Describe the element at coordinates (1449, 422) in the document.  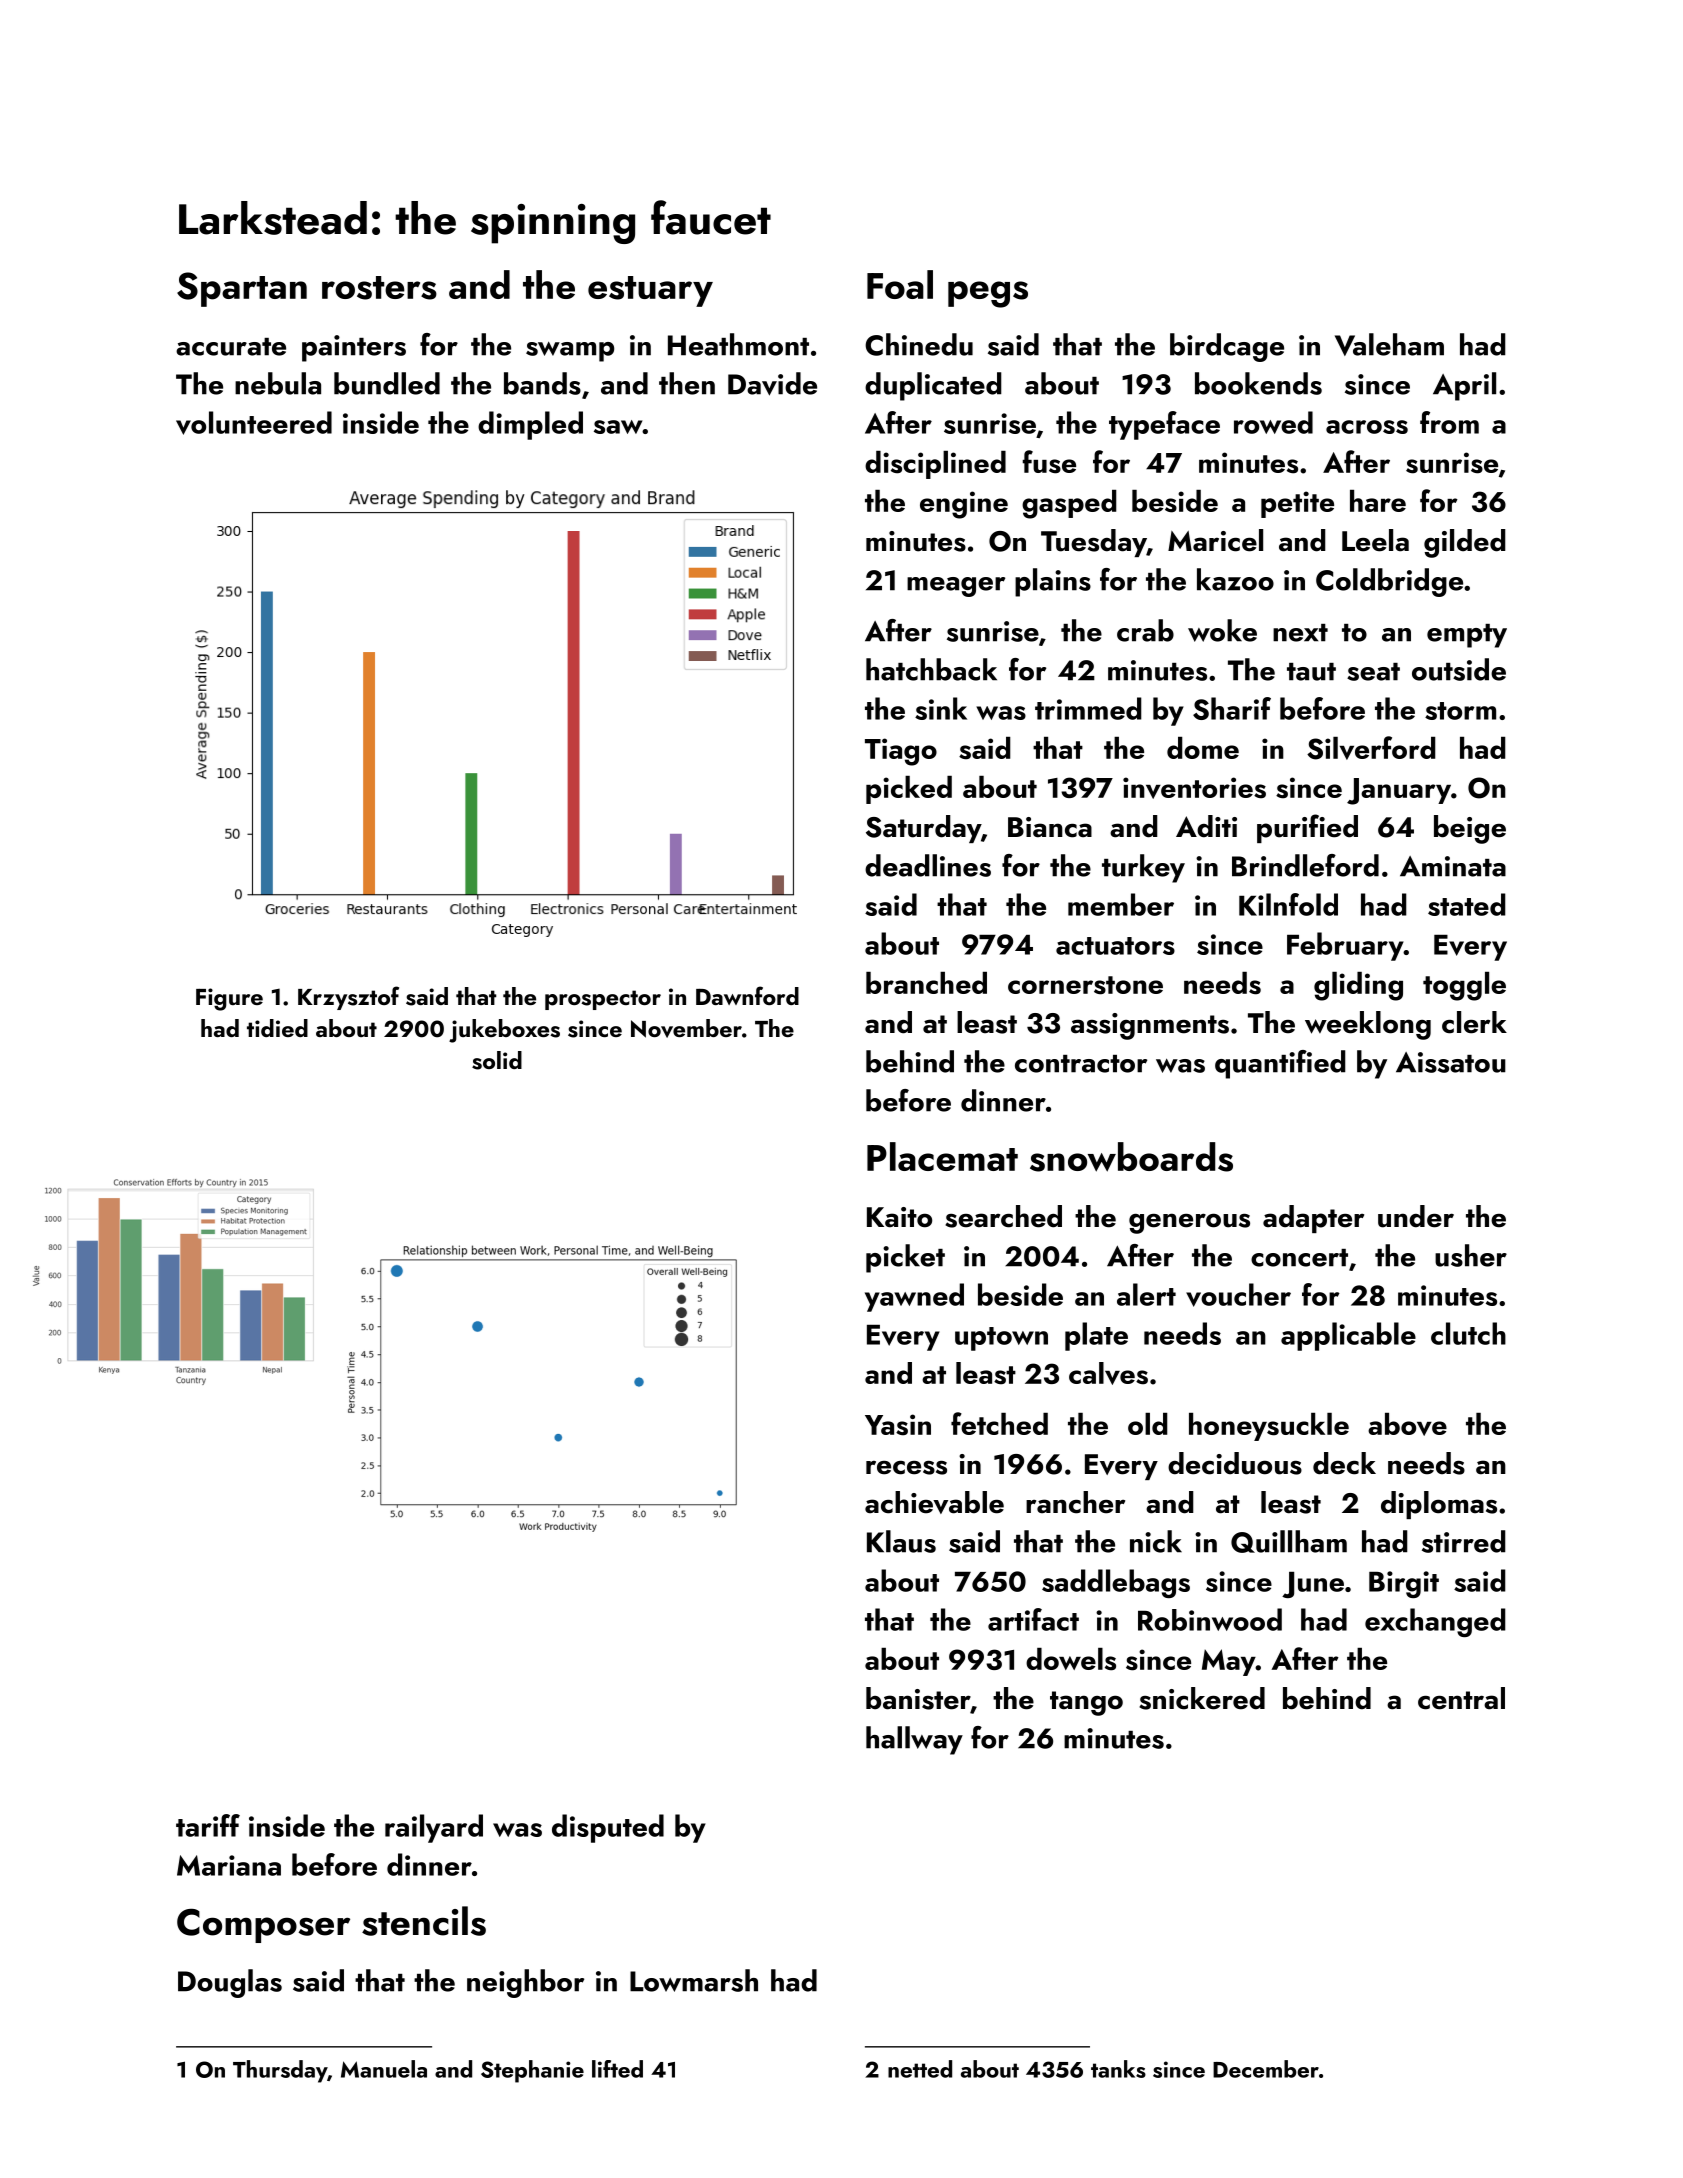
I see `from` at that location.
